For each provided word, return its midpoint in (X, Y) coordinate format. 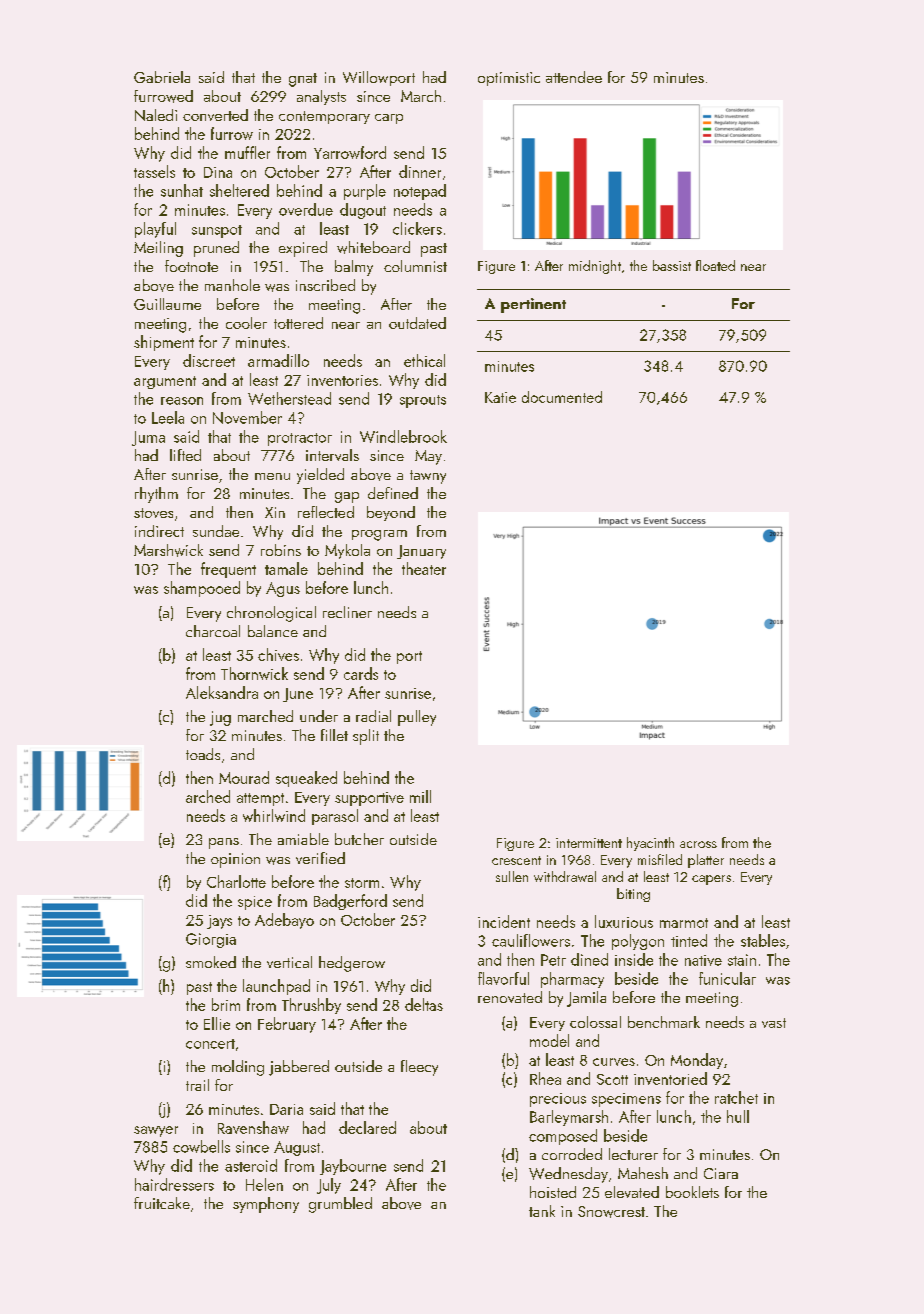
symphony (266, 1205)
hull (738, 1116)
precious (558, 1100)
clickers (417, 228)
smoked (211, 962)
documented (562, 397)
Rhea (545, 1078)
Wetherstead (289, 398)
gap (347, 497)
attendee (574, 77)
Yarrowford (350, 152)
